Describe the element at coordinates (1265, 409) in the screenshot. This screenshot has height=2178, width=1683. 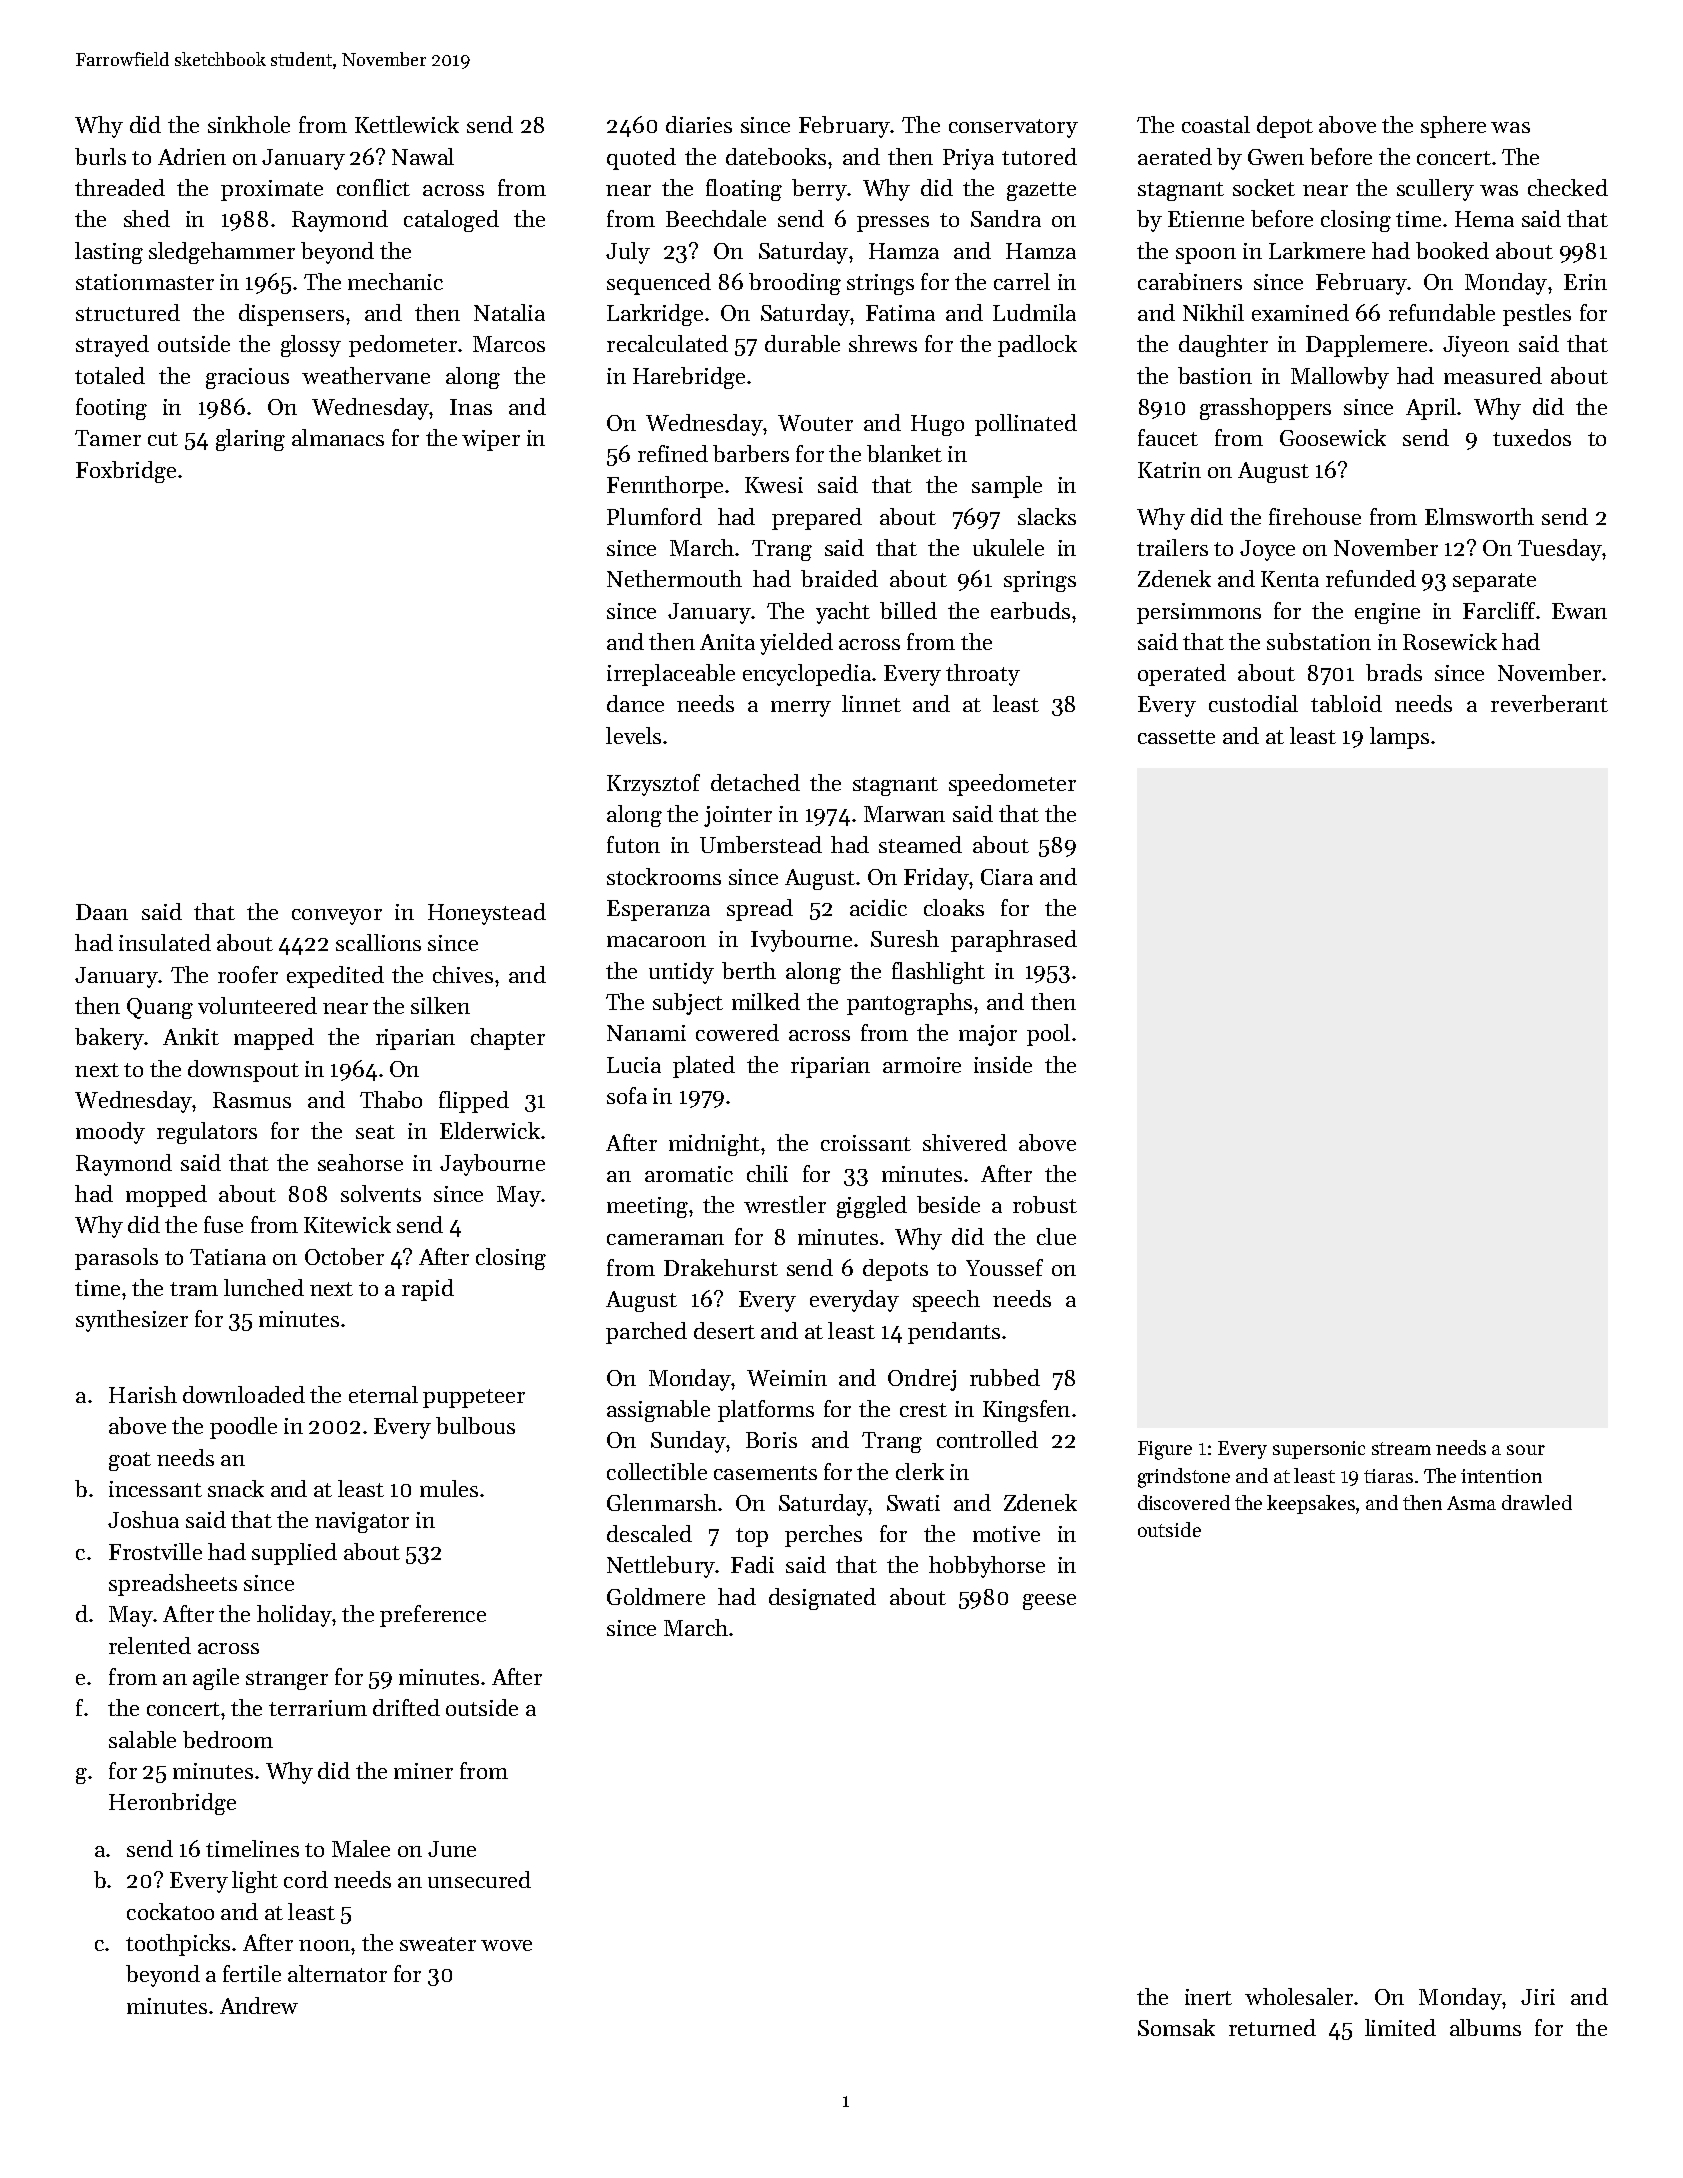
I see `grasshoppers` at that location.
